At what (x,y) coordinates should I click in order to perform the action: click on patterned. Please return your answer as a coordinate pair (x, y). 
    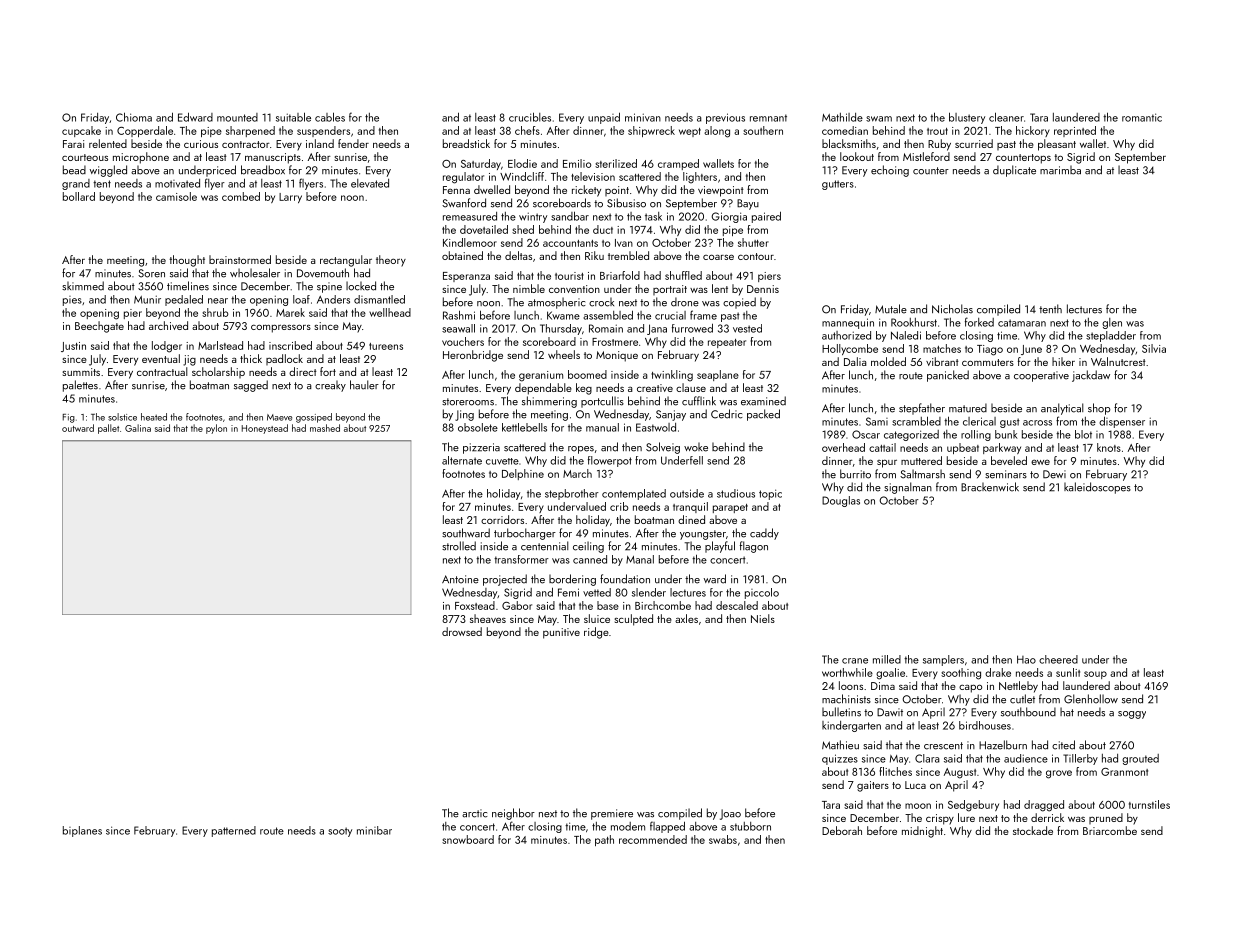
    Looking at the image, I should click on (234, 831).
